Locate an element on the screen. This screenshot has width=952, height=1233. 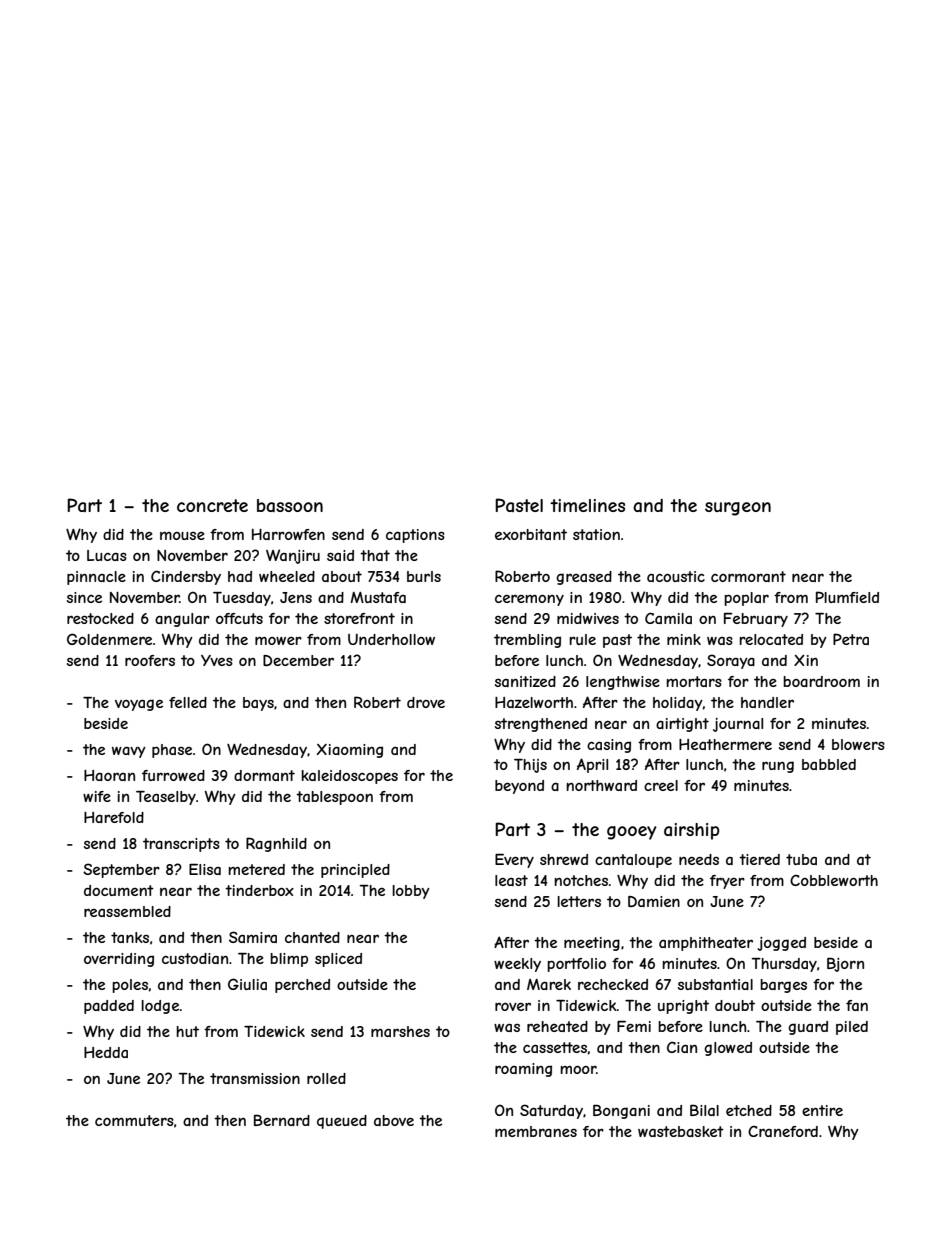
tuba is located at coordinates (801, 859).
